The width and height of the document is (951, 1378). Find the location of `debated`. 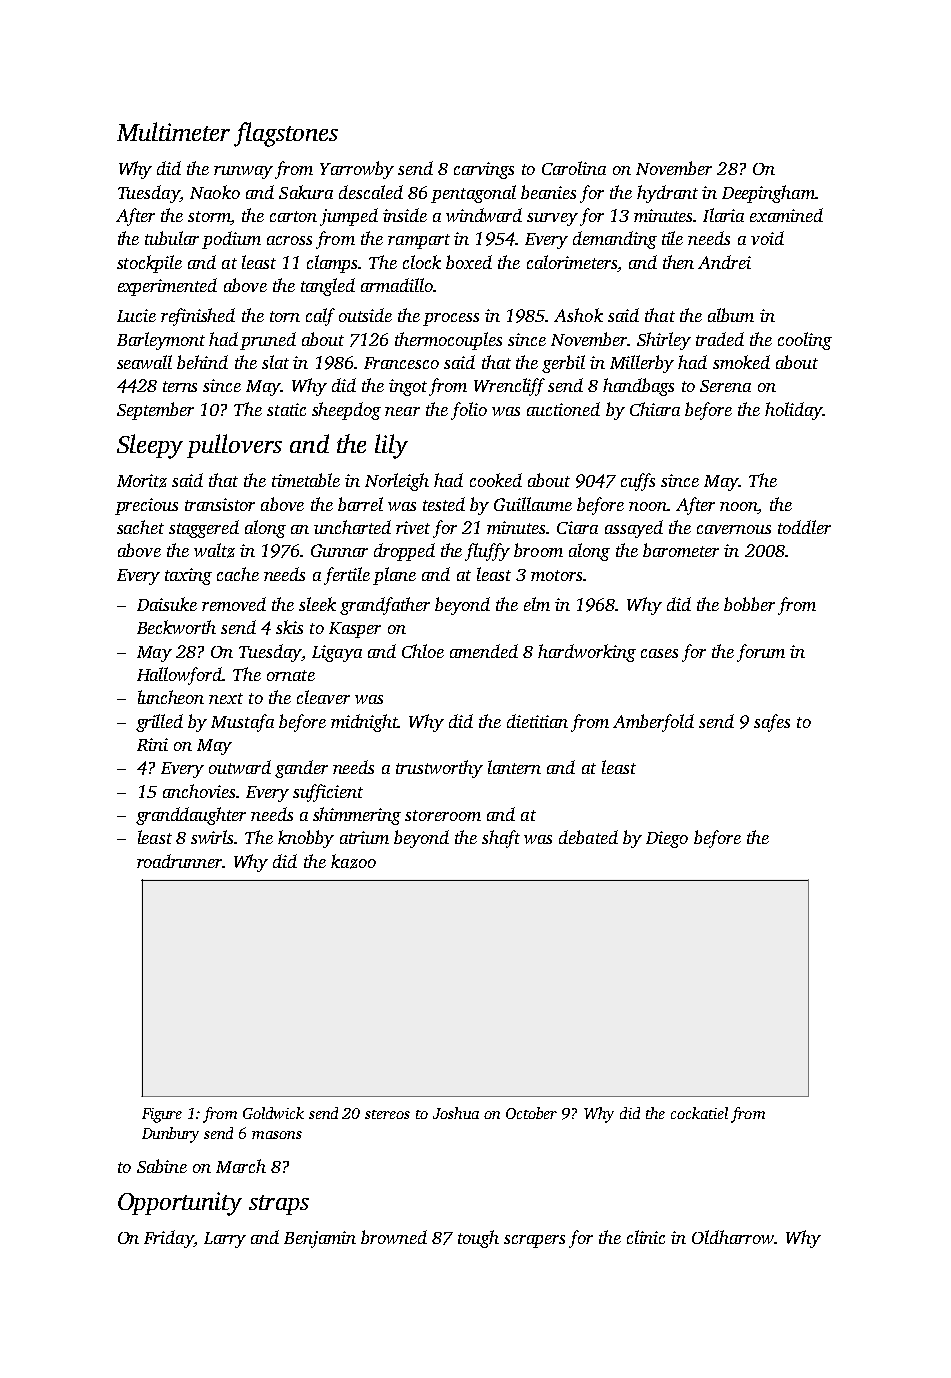

debated is located at coordinates (588, 837).
